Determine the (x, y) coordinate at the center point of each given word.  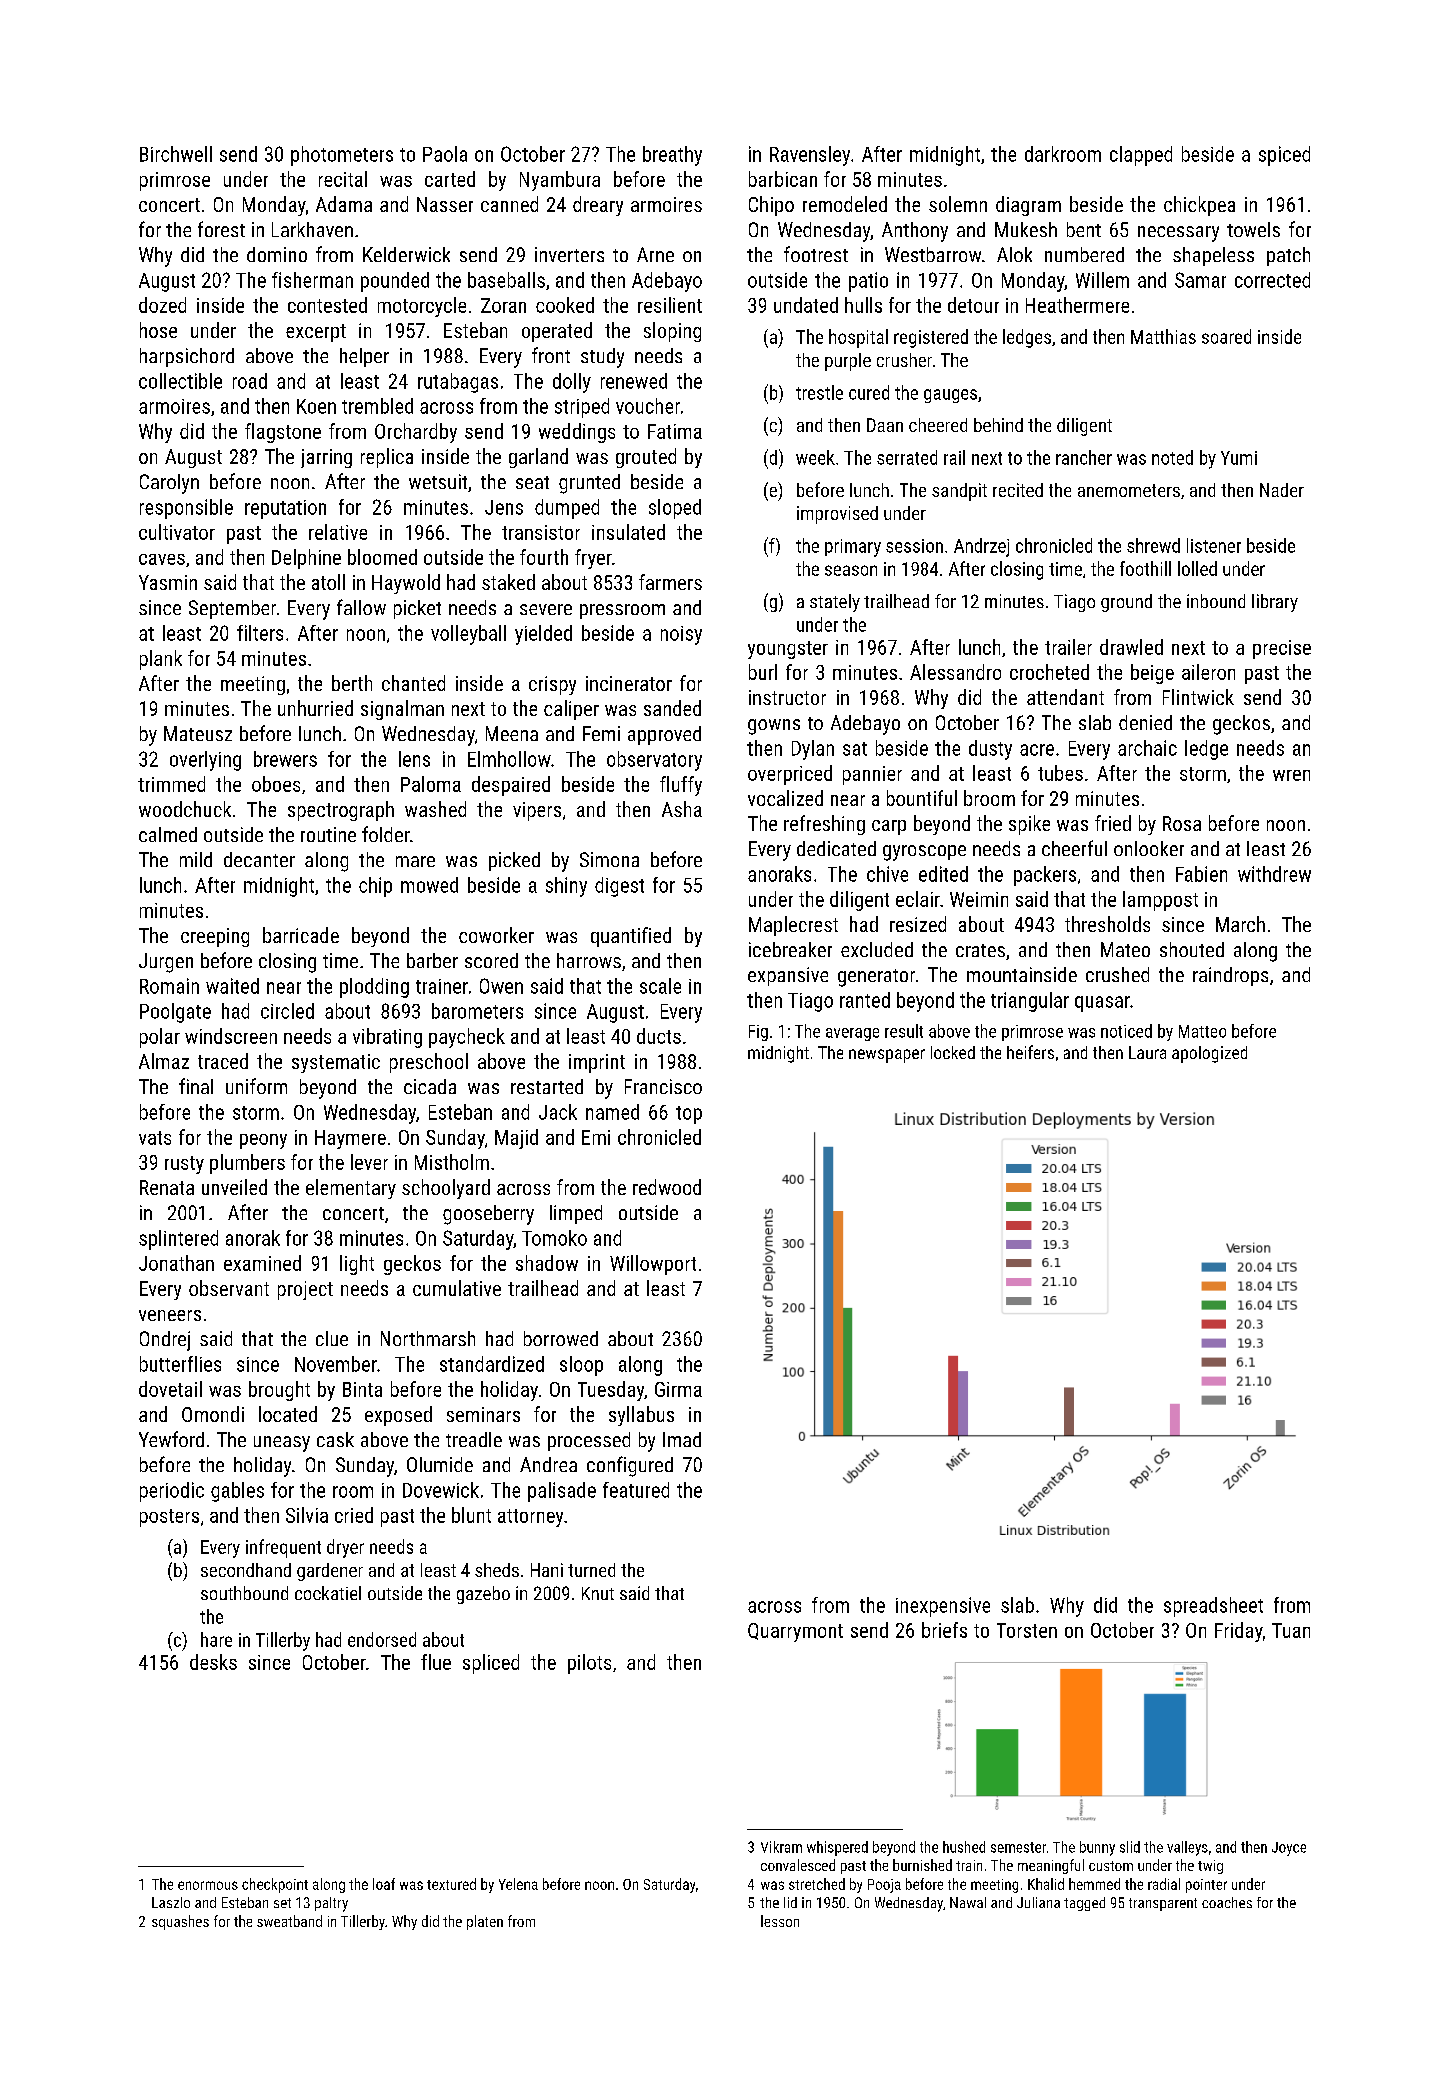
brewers (285, 759)
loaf (384, 1884)
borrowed (561, 1338)
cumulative (457, 1288)
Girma (678, 1389)
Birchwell (176, 154)
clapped (1141, 156)
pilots (589, 1664)
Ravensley (810, 156)
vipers (537, 811)
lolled (1197, 568)
